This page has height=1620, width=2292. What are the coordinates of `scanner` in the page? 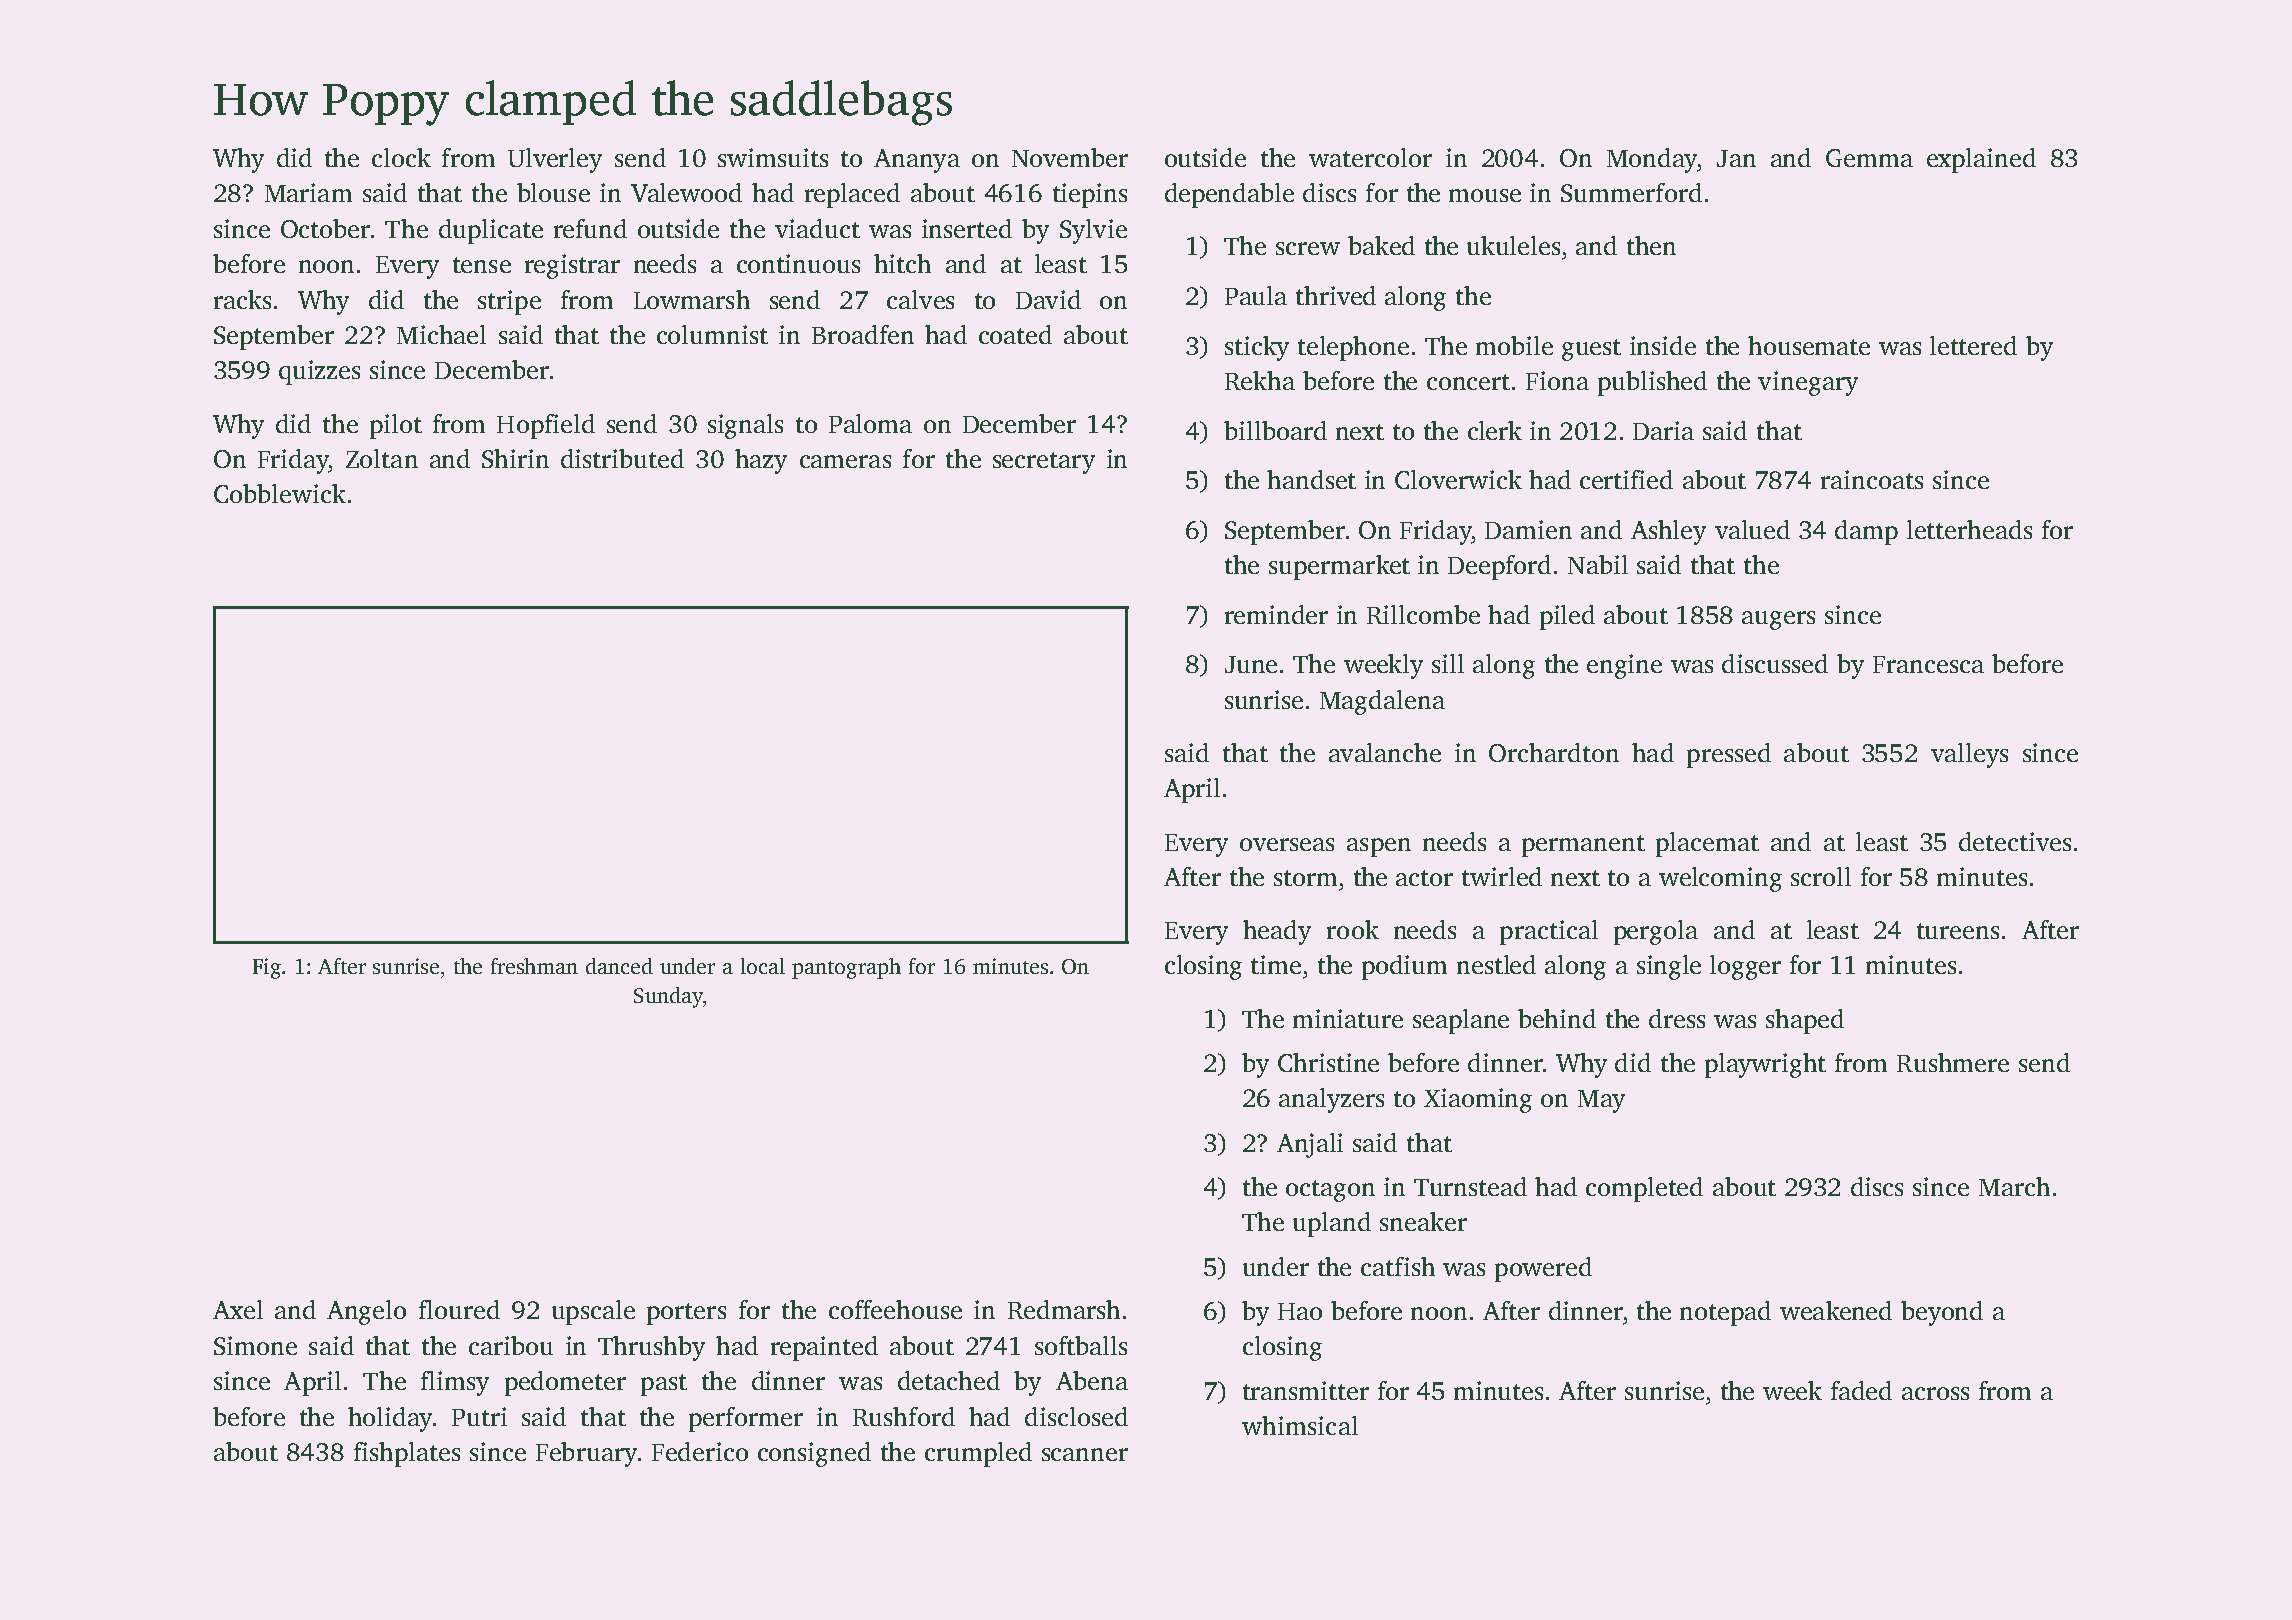 It's located at (1085, 1454).
